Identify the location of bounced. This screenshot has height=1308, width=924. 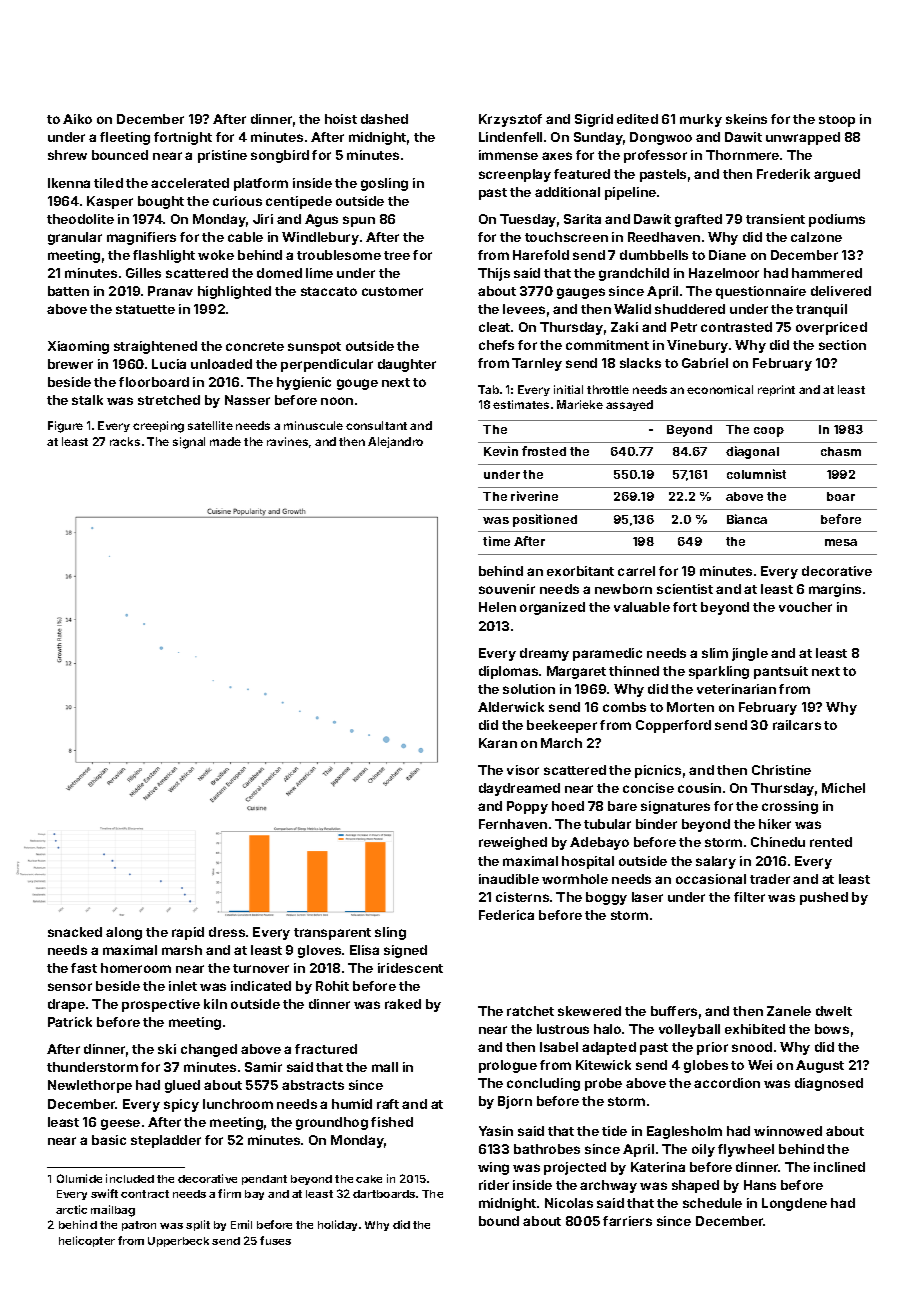
(120, 155).
